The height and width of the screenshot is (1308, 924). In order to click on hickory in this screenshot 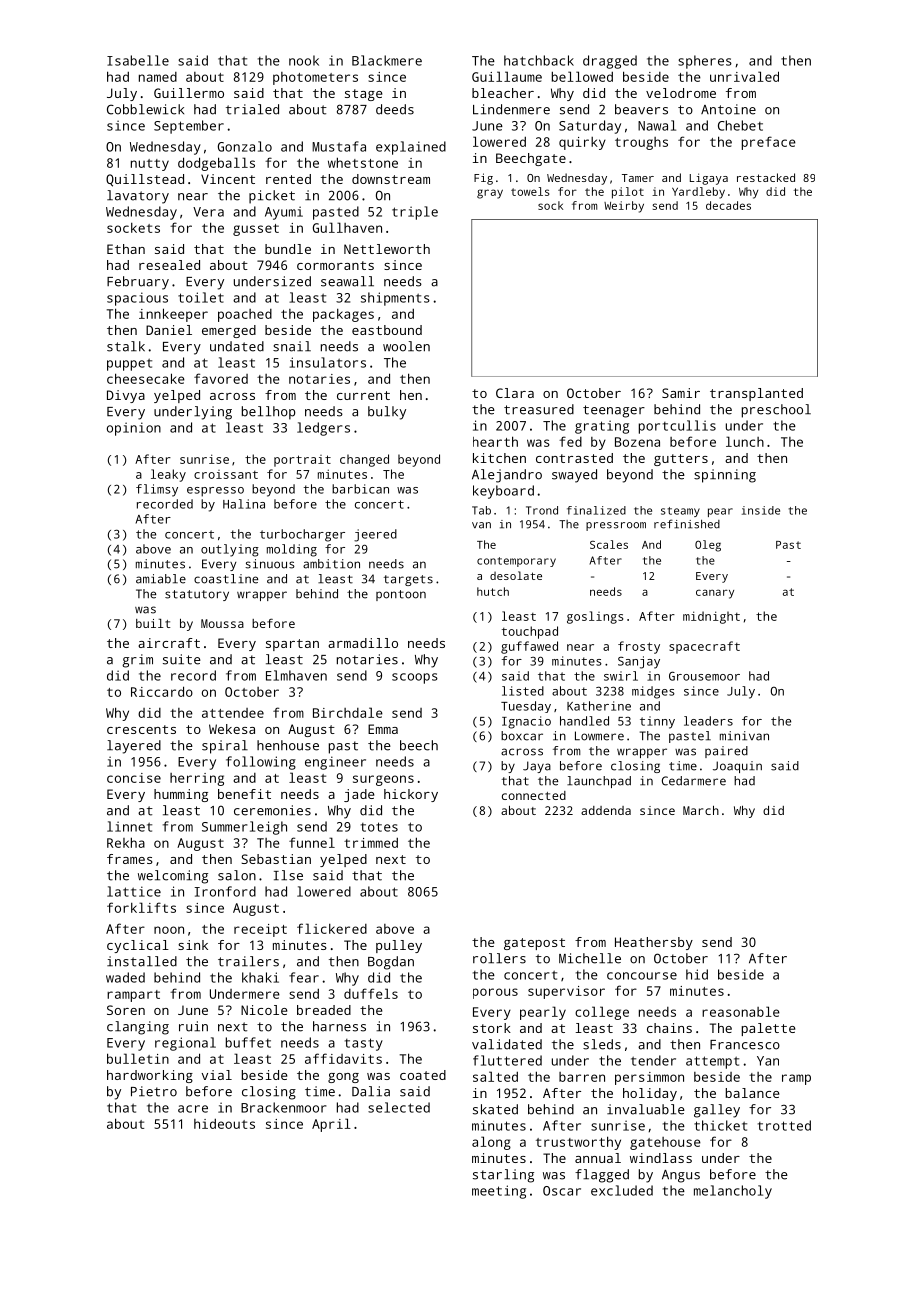, I will do `click(411, 795)`.
